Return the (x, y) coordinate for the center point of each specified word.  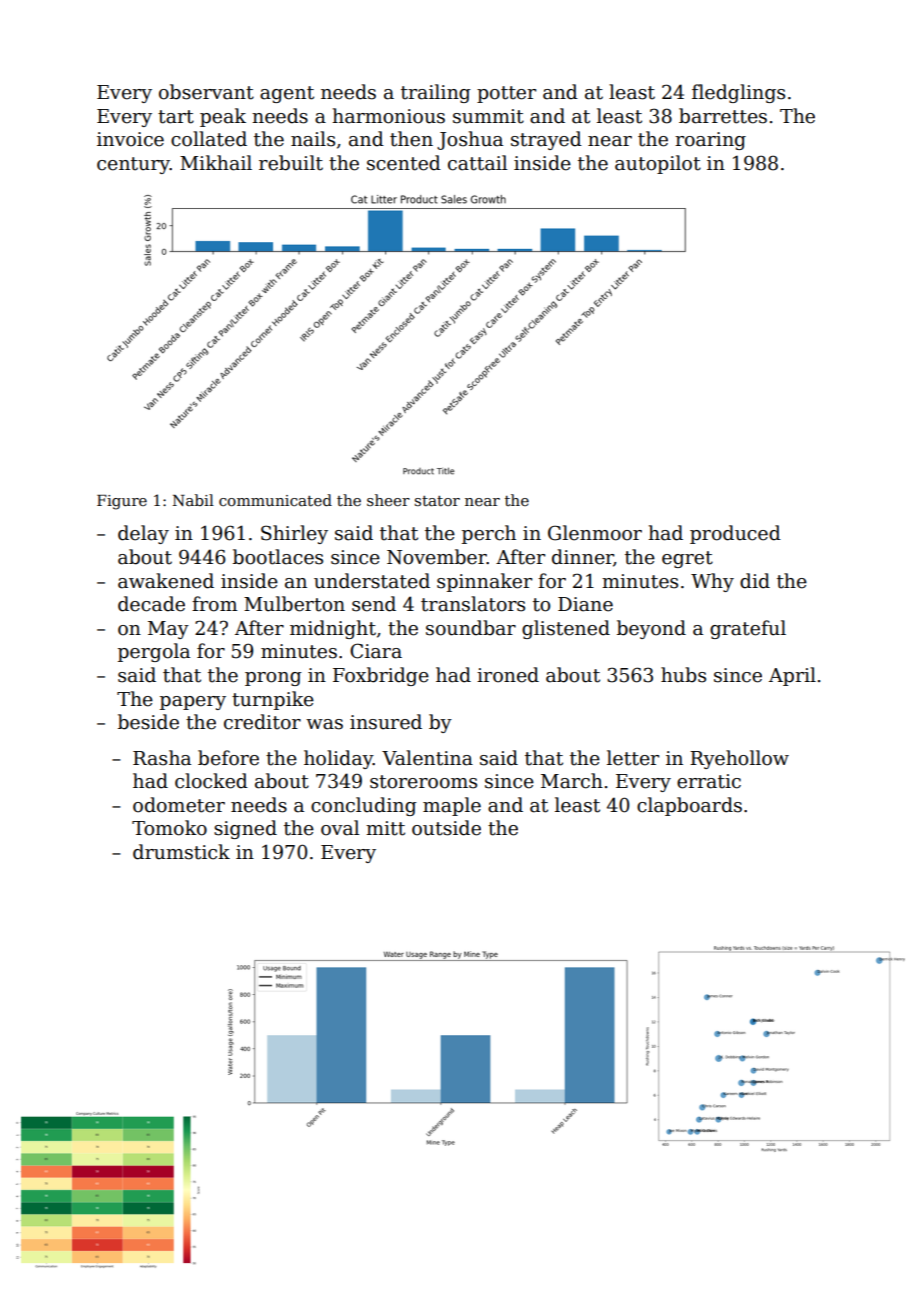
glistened (566, 629)
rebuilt (291, 163)
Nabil (193, 500)
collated (209, 139)
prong (273, 679)
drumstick (181, 852)
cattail (477, 163)
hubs (683, 675)
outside (446, 828)
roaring (710, 141)
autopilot (658, 164)
